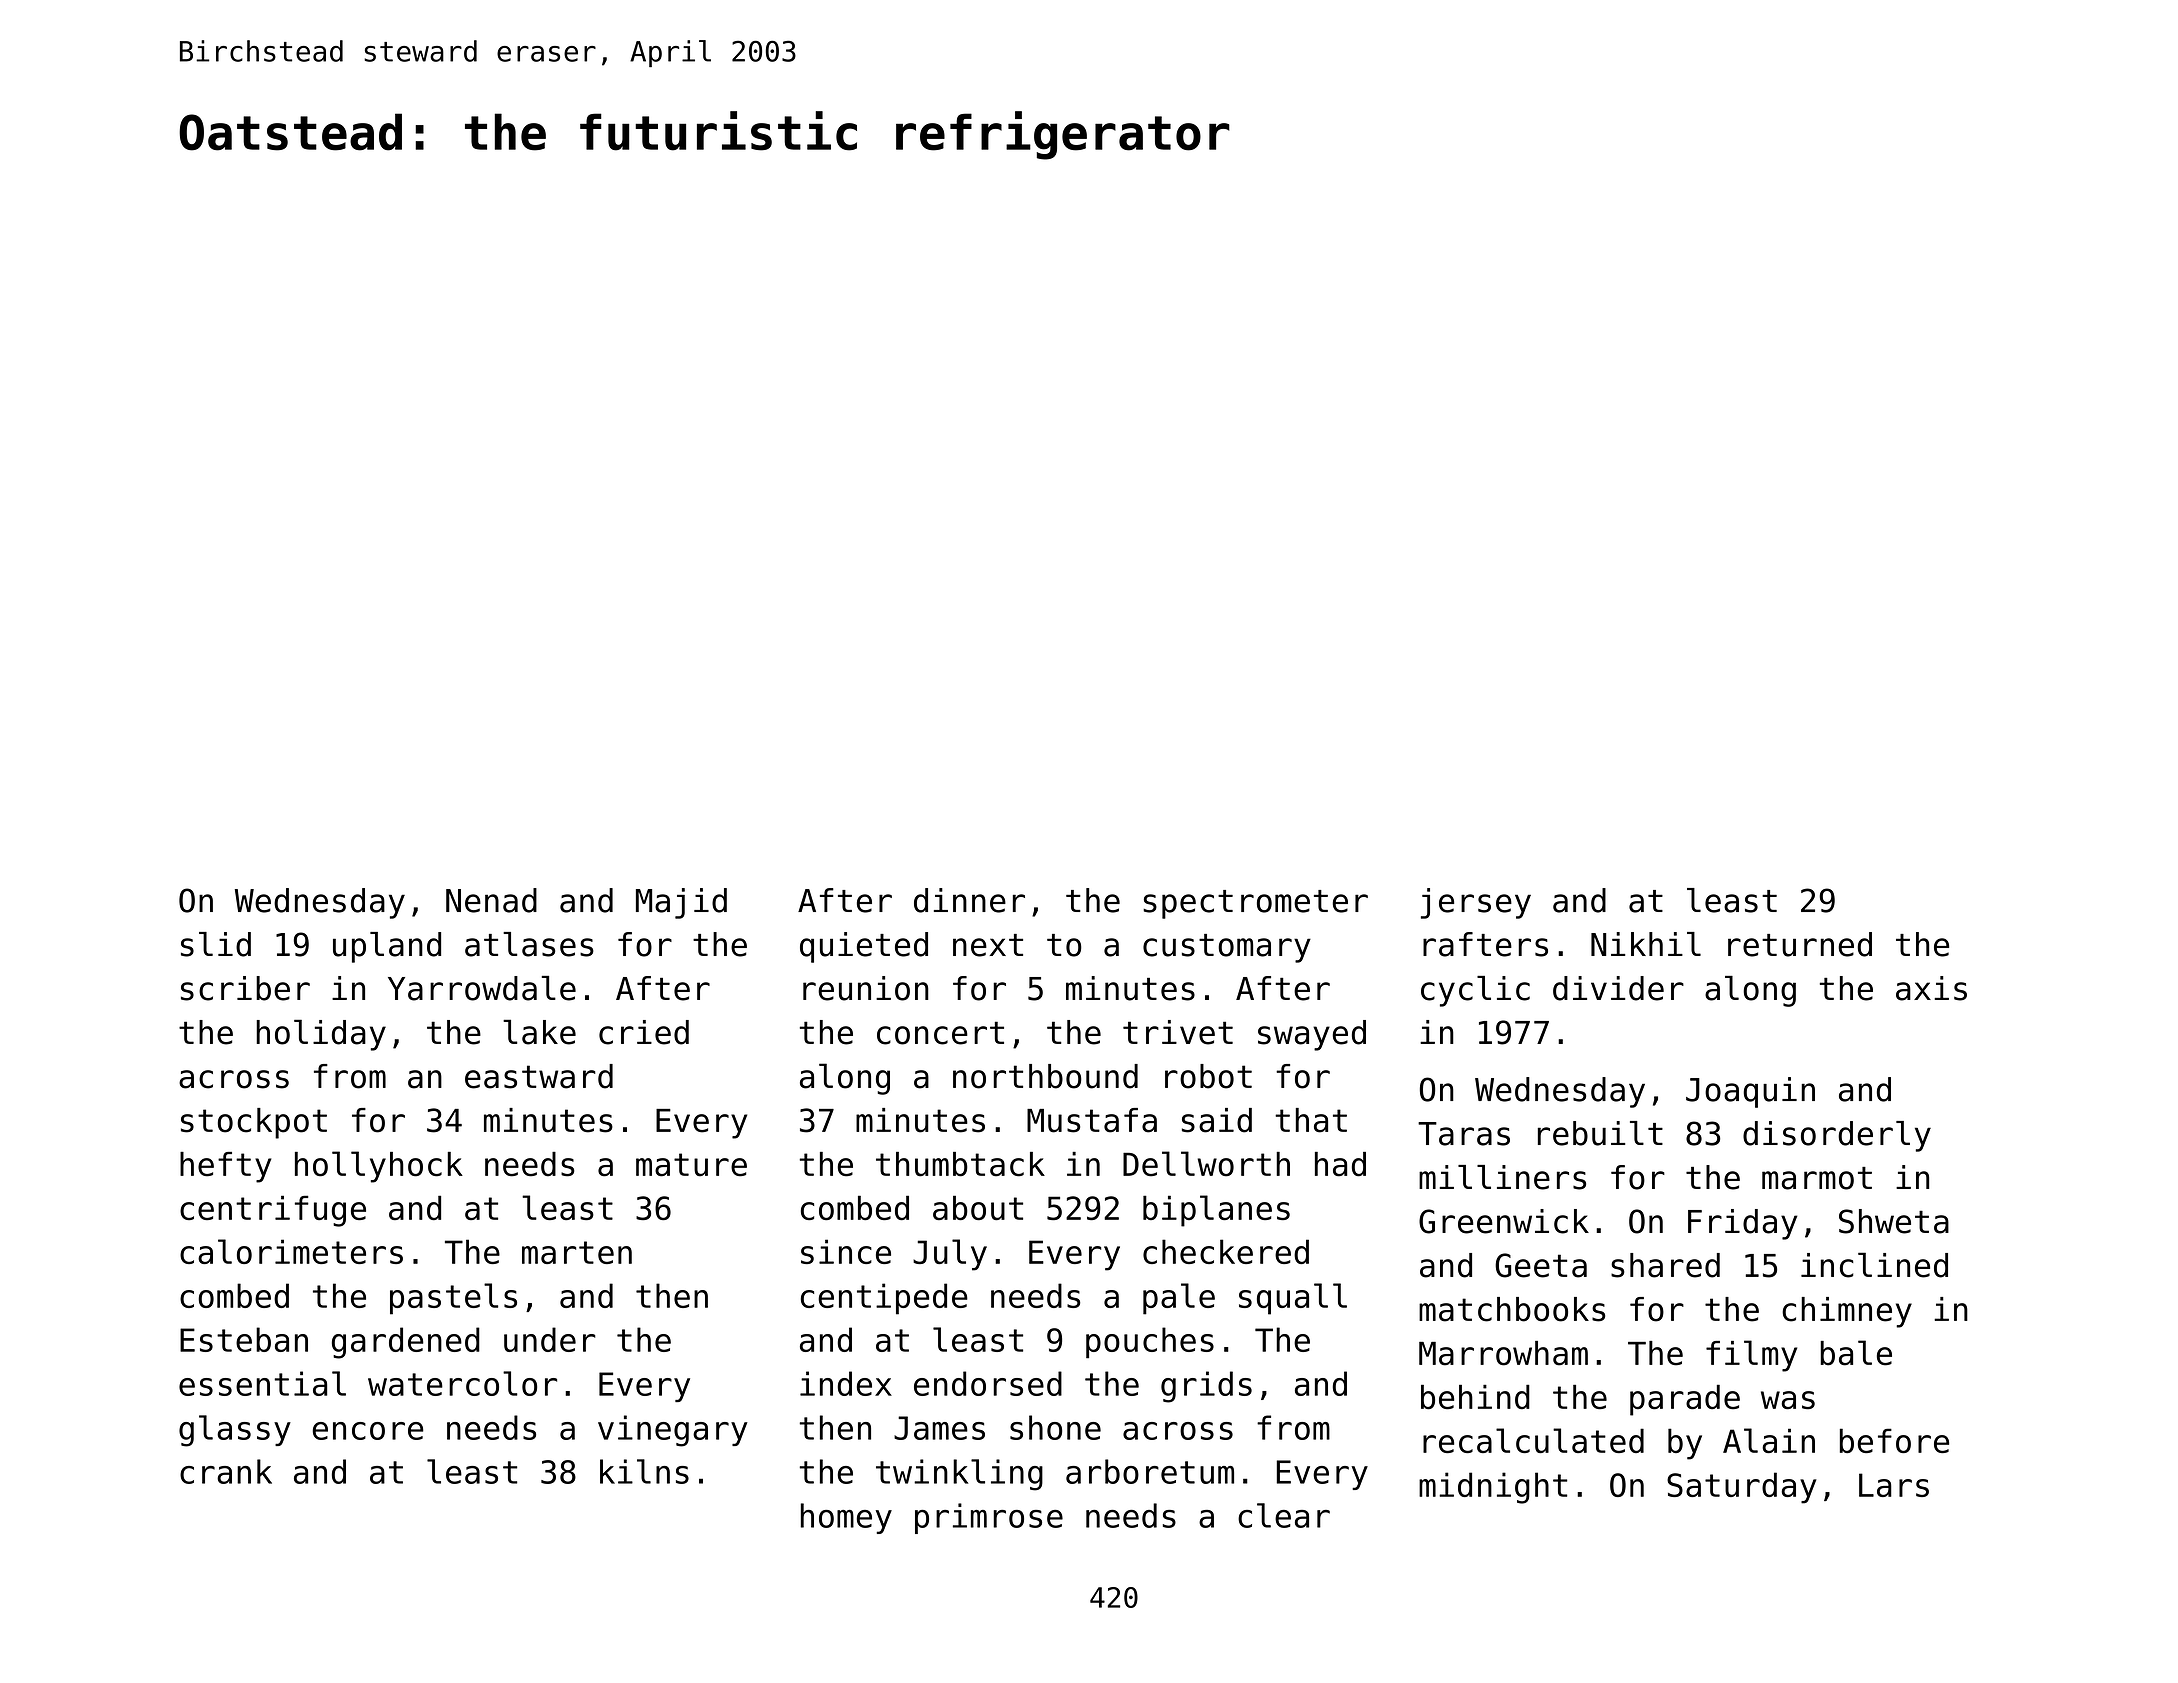 This page has height=1683, width=2178. What do you see at coordinates (1847, 1312) in the page?
I see `chimney` at bounding box center [1847, 1312].
